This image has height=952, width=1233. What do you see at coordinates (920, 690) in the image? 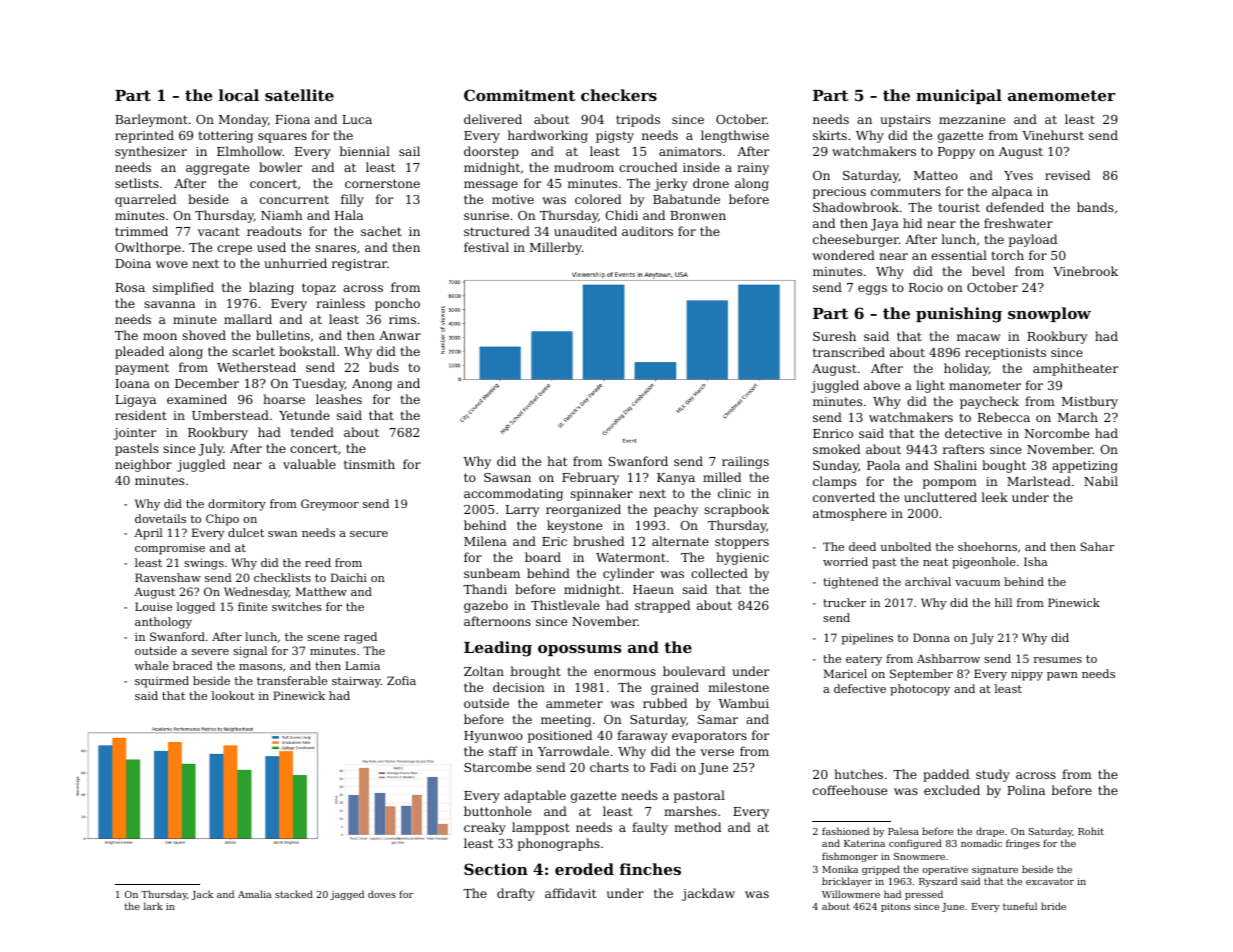
I see `photocopy` at bounding box center [920, 690].
